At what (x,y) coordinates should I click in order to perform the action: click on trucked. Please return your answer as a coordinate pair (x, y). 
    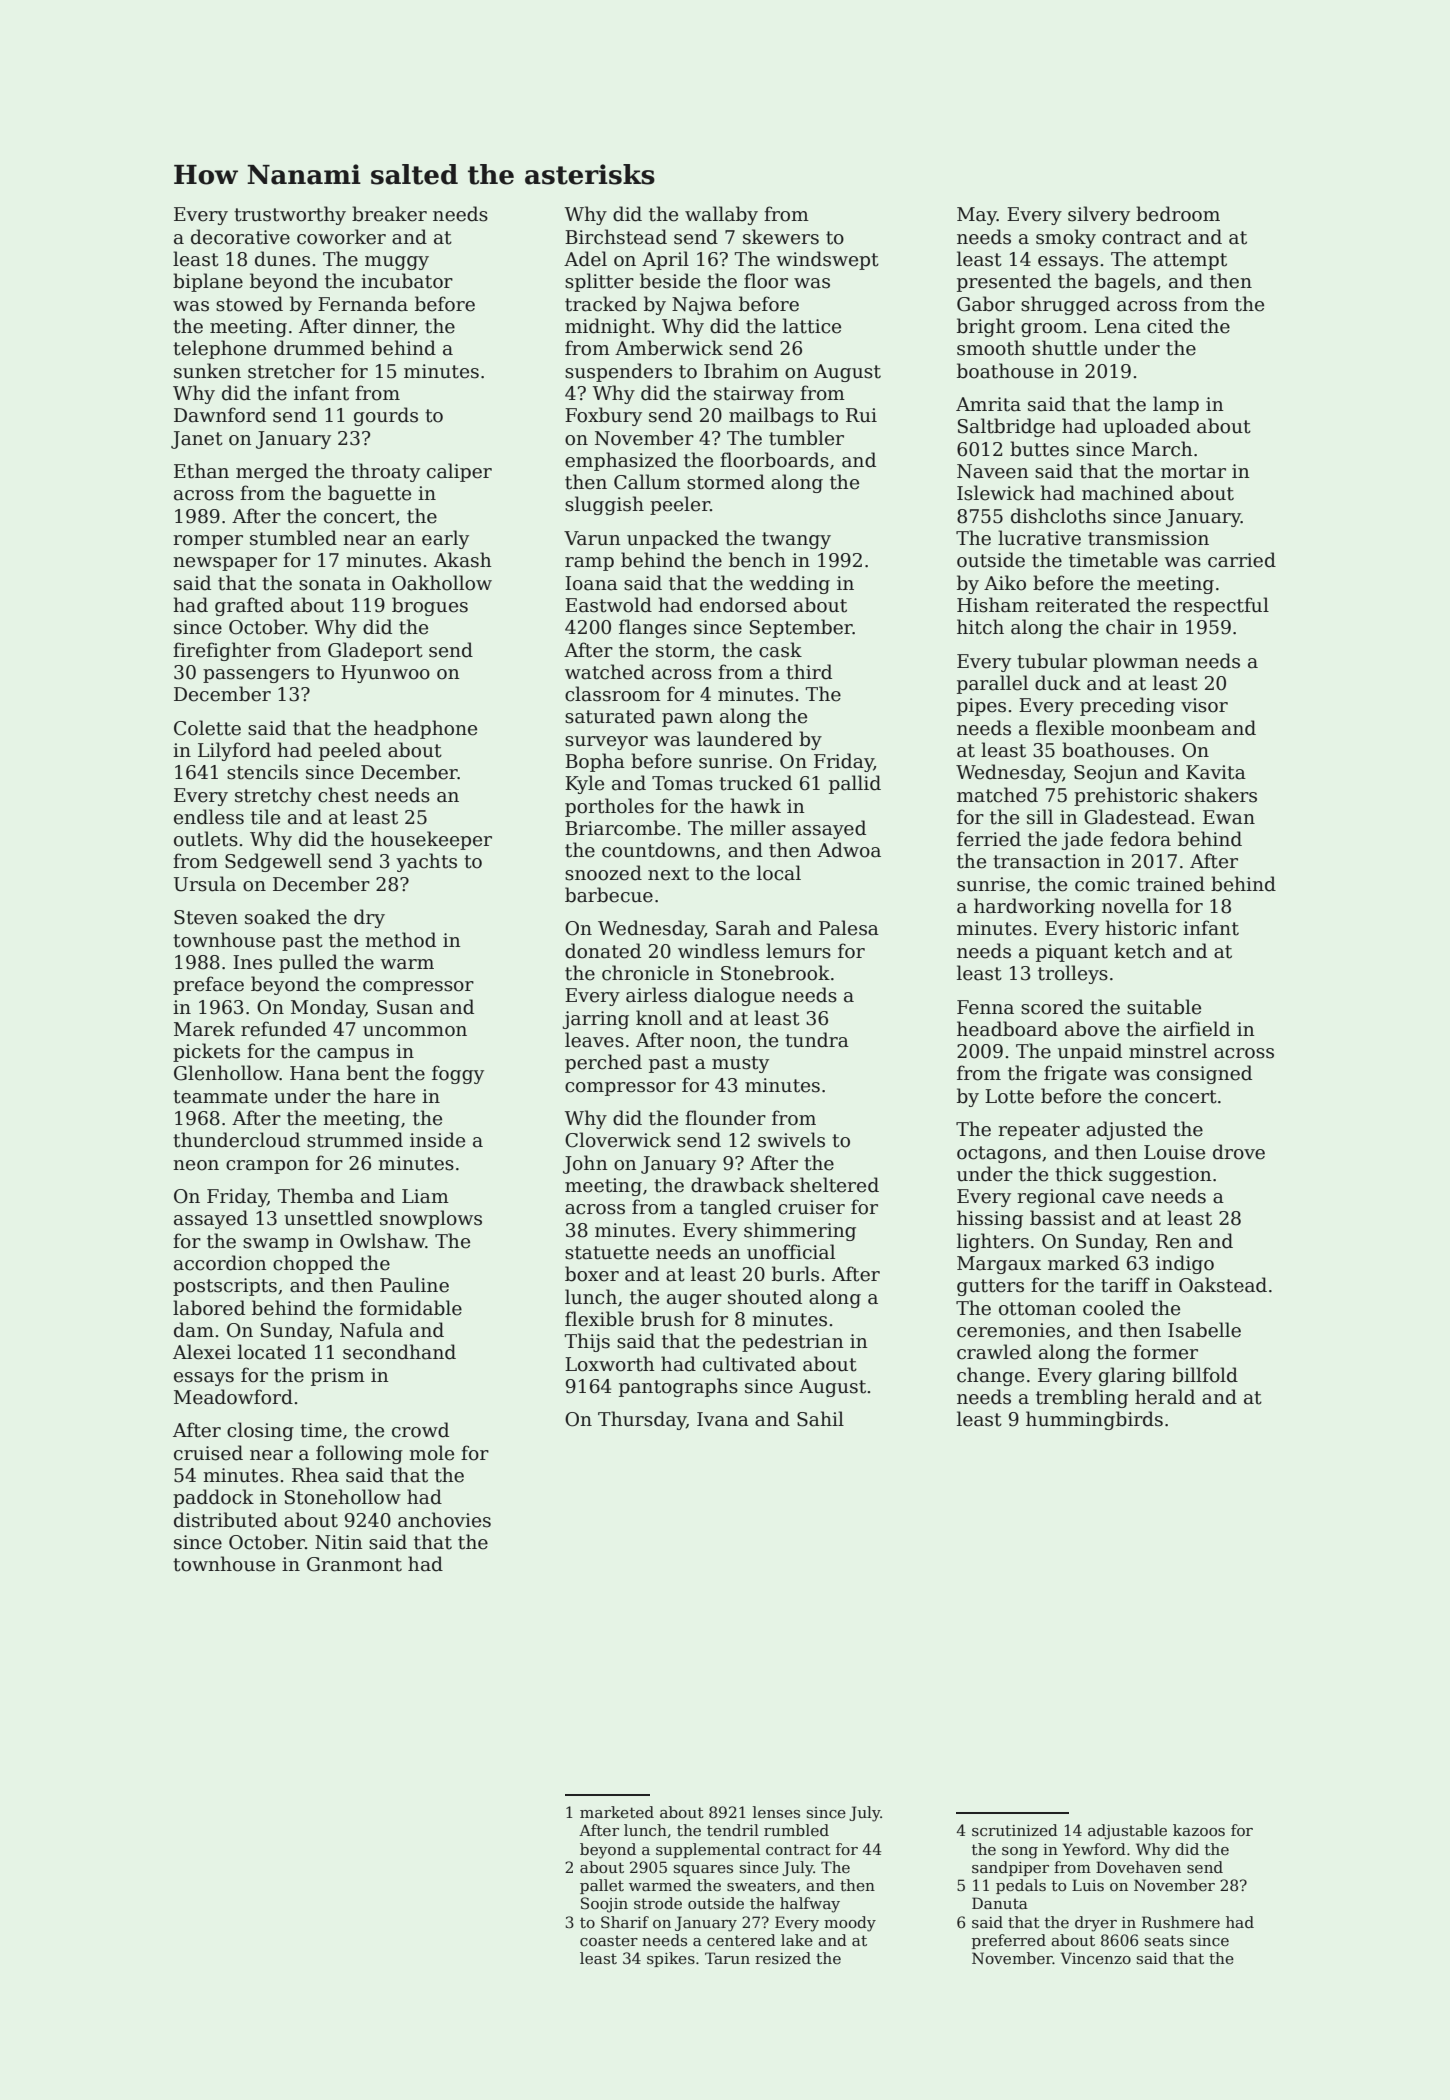
    Looking at the image, I should click on (755, 783).
